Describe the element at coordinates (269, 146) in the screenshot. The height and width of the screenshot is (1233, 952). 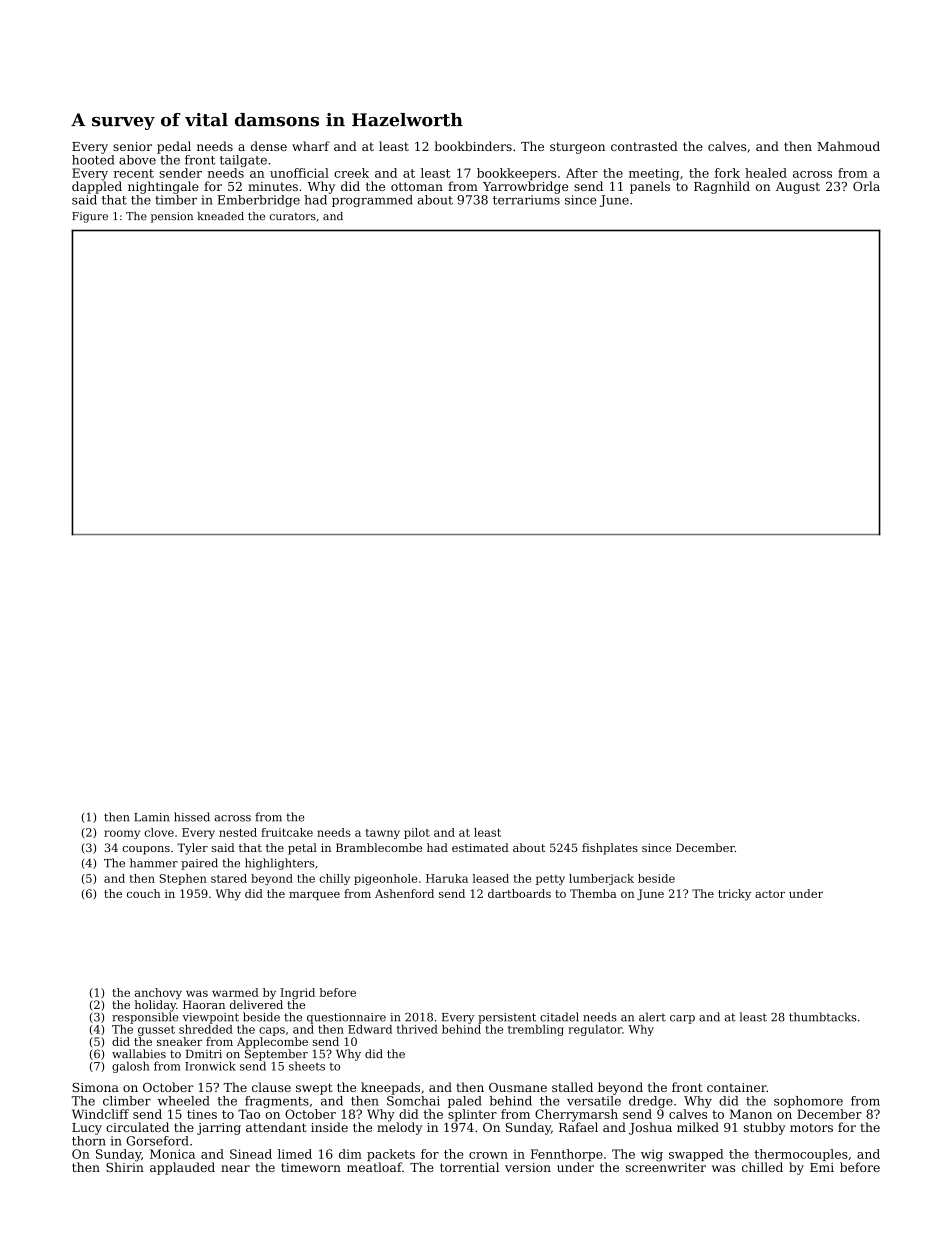
I see `dense` at that location.
